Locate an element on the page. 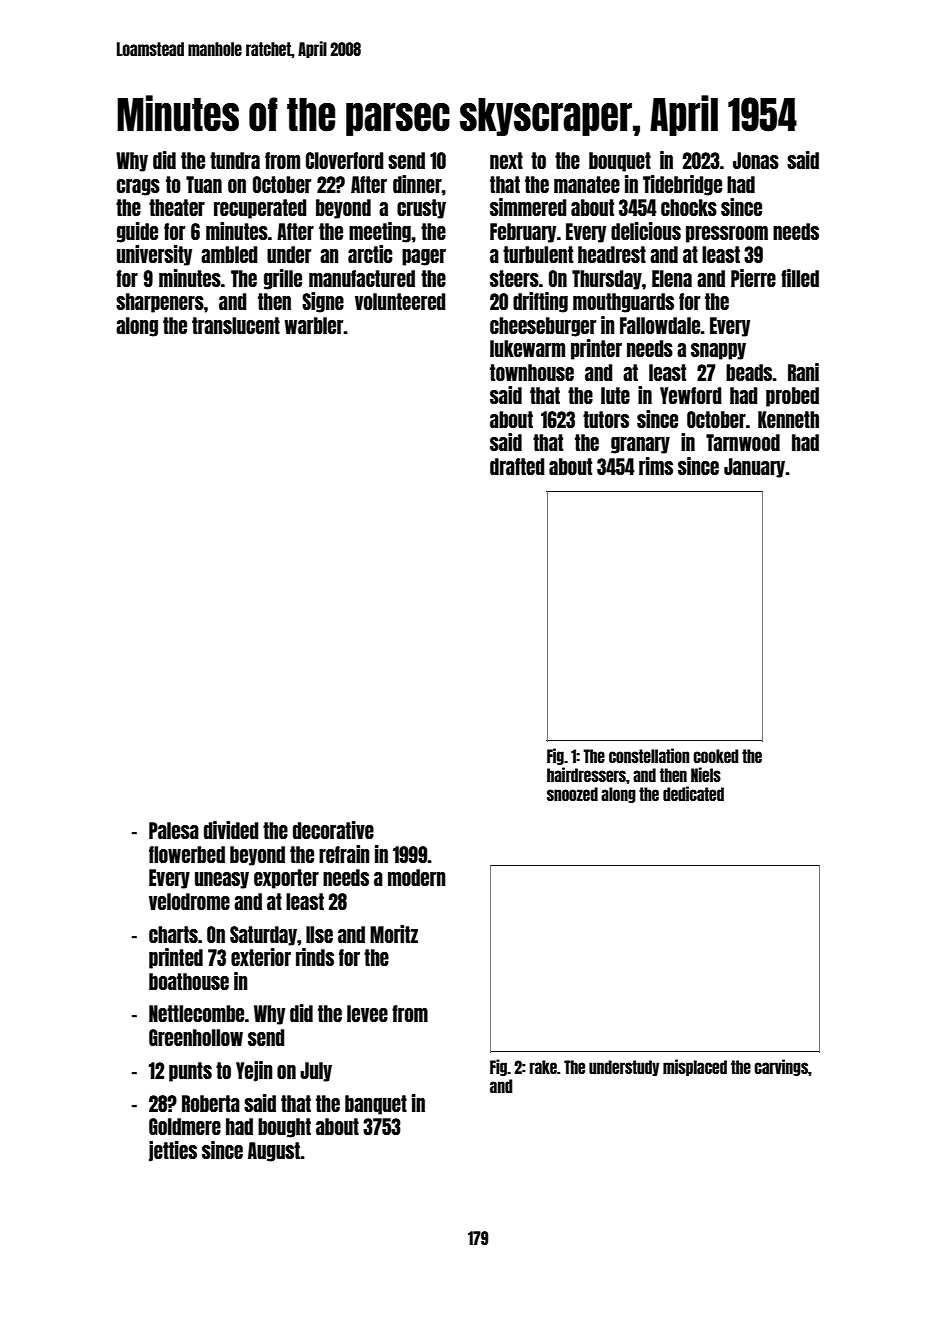  divided is located at coordinates (231, 830).
